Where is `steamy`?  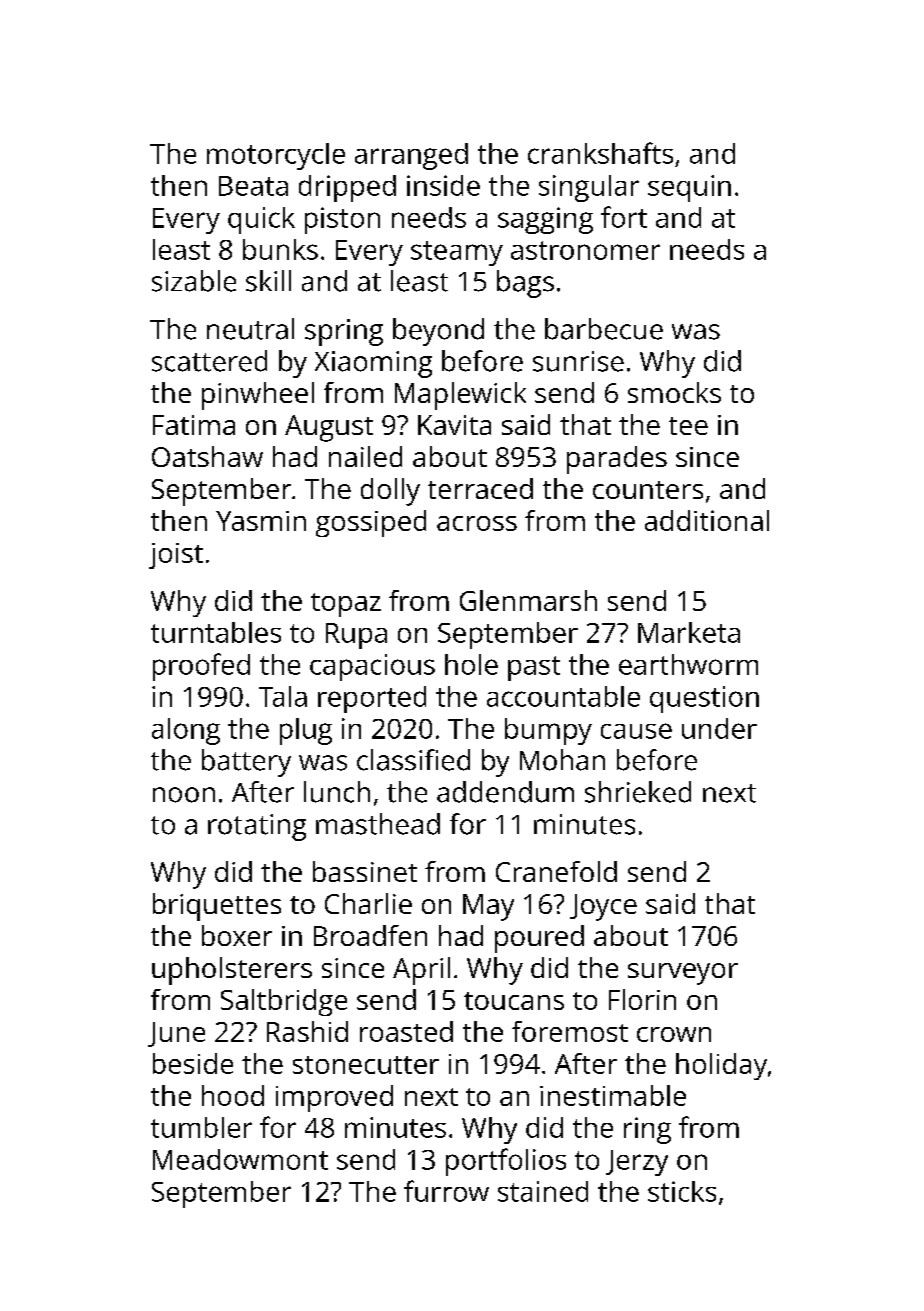
steamy is located at coordinates (457, 253).
